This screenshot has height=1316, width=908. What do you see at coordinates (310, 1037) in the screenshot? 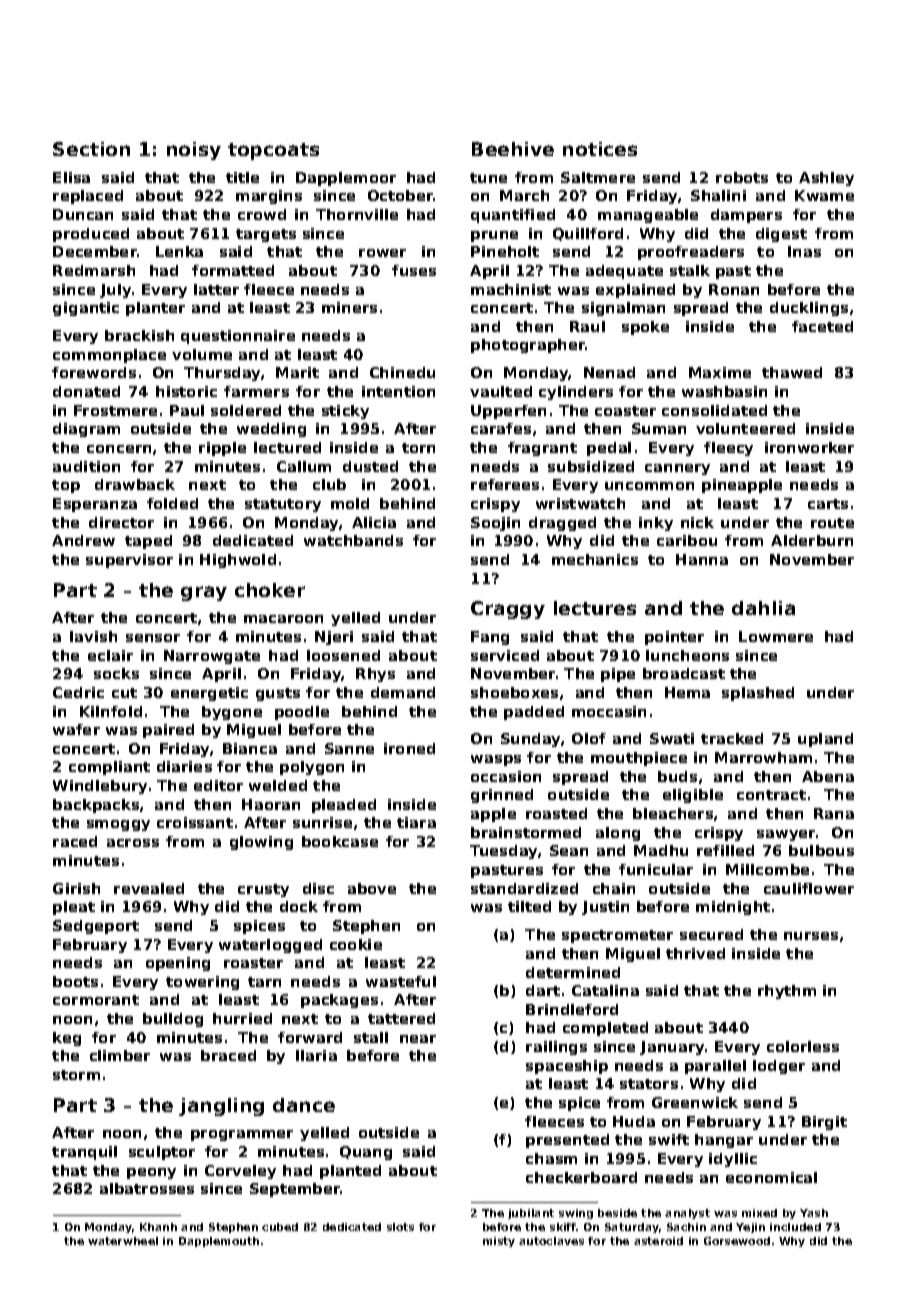
I see `forward` at bounding box center [310, 1037].
